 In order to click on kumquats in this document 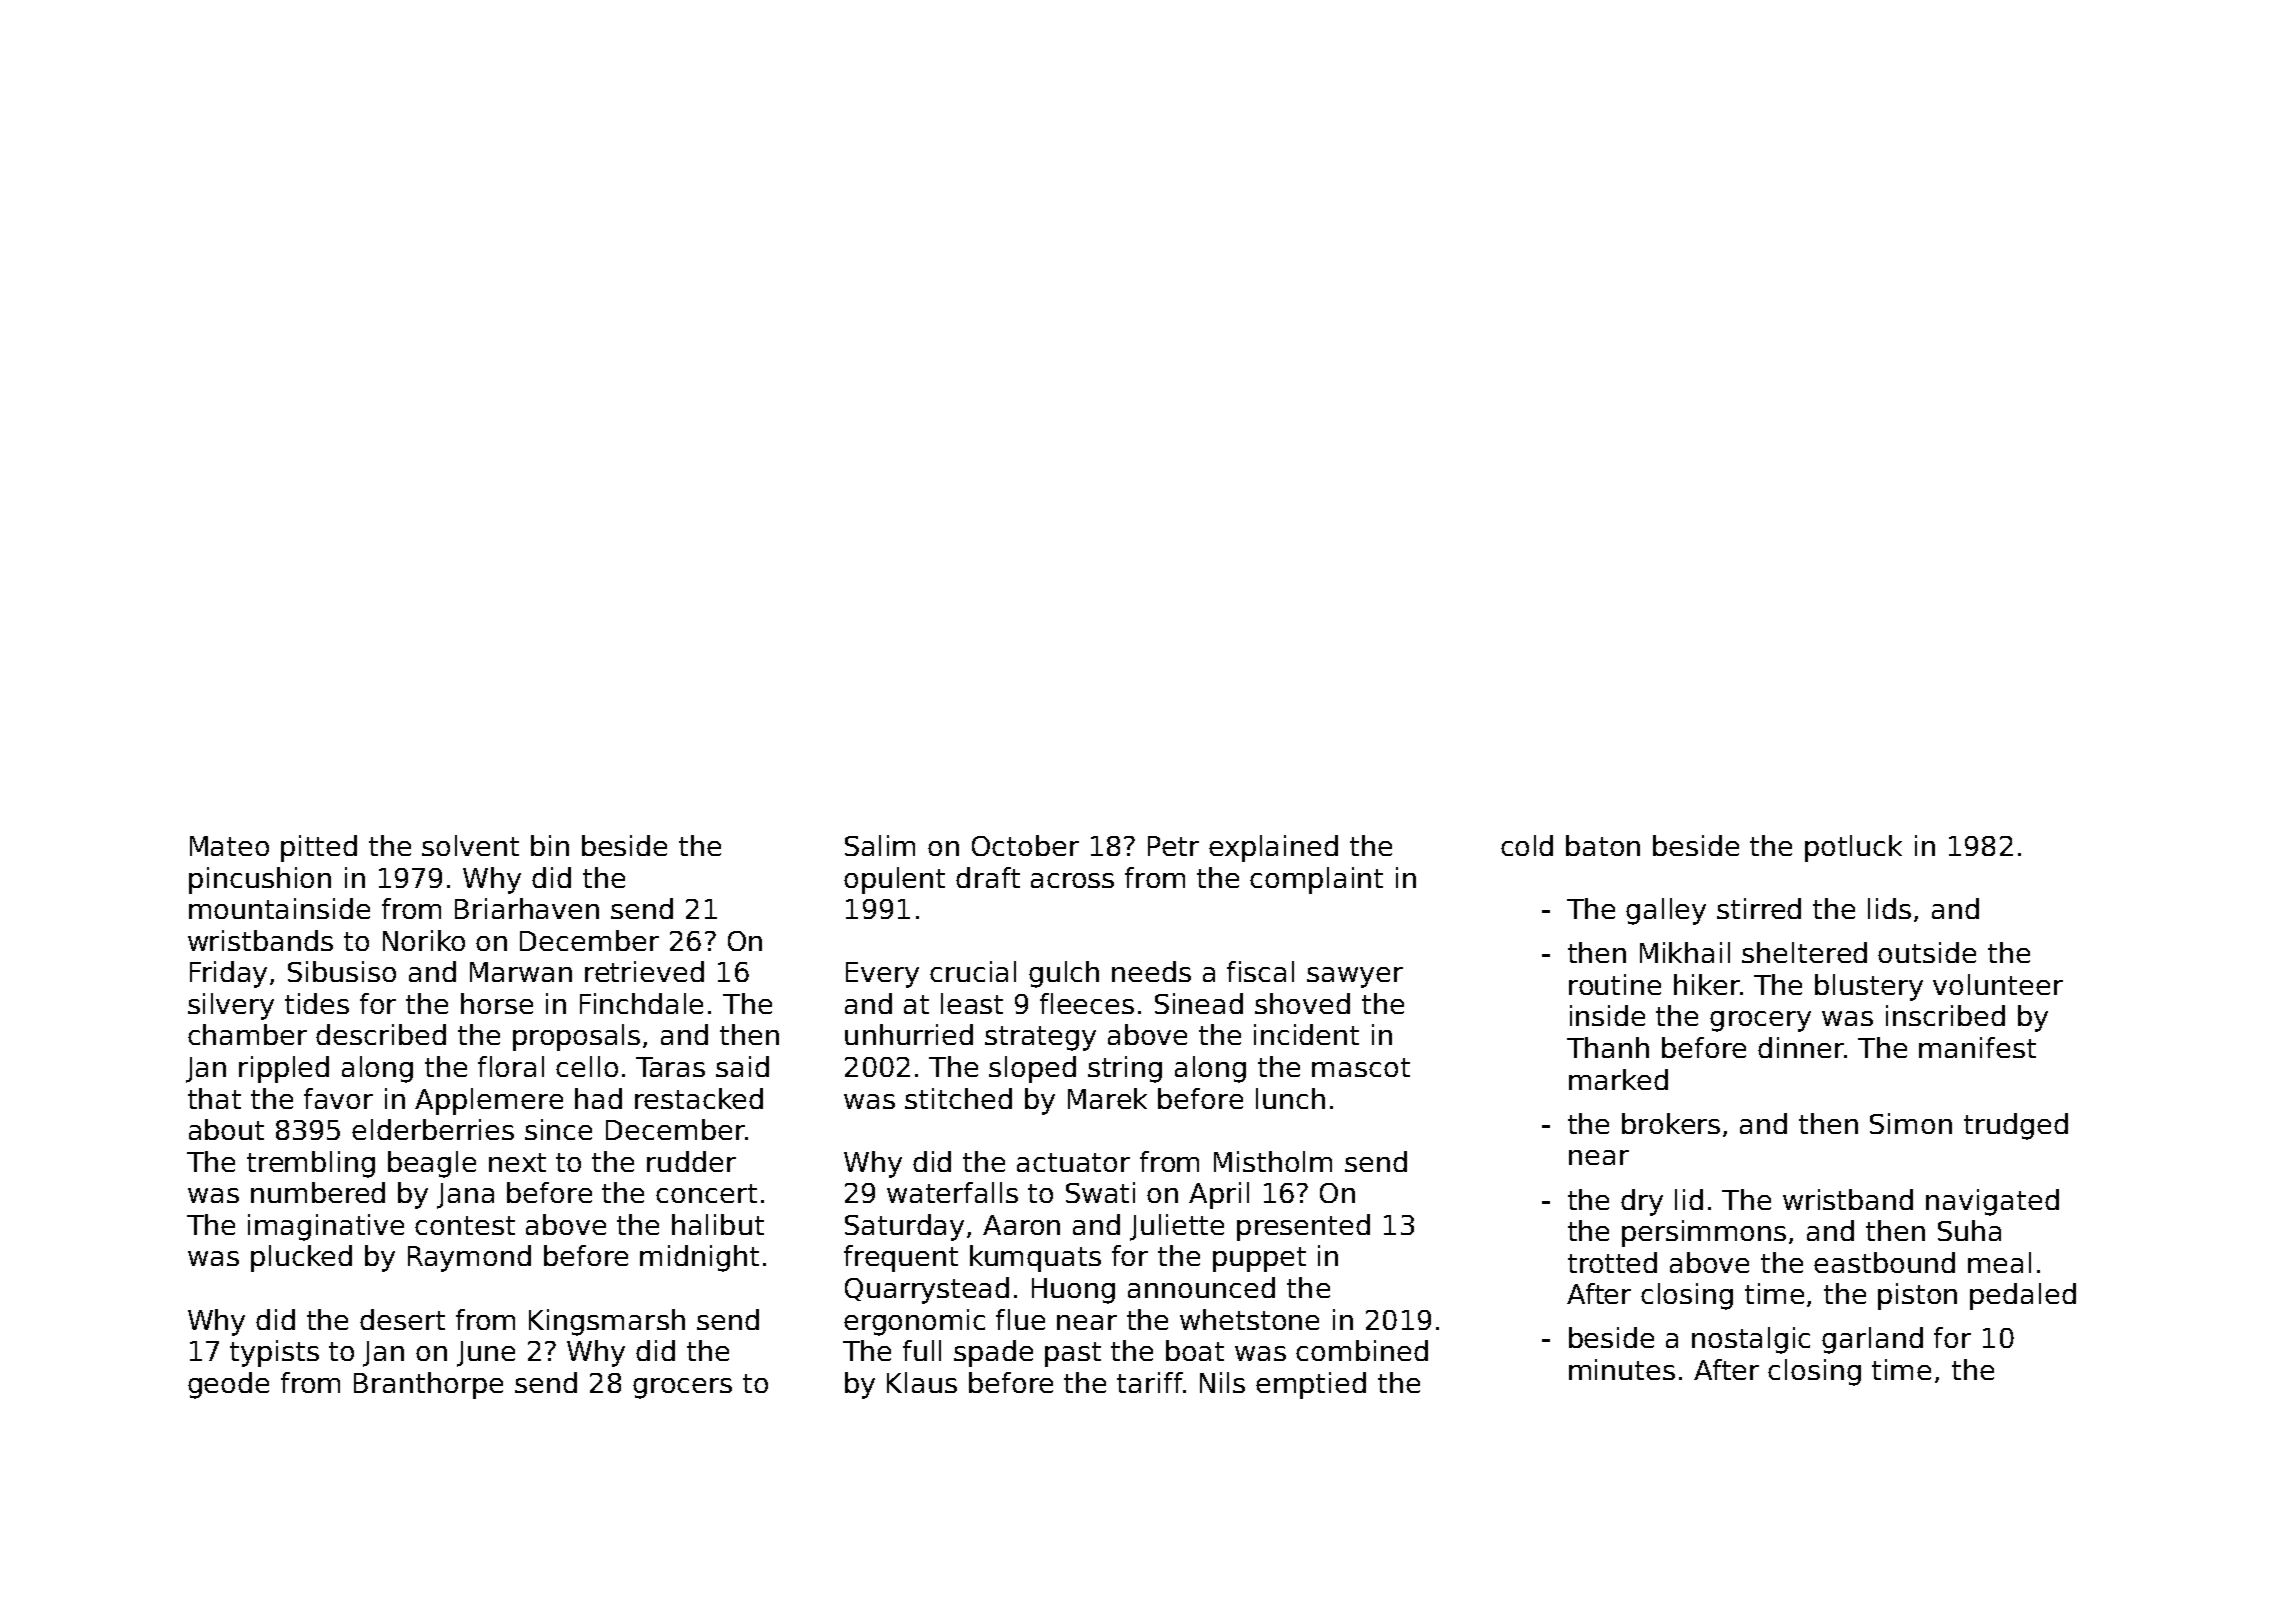, I will do `click(1035, 1258)`.
